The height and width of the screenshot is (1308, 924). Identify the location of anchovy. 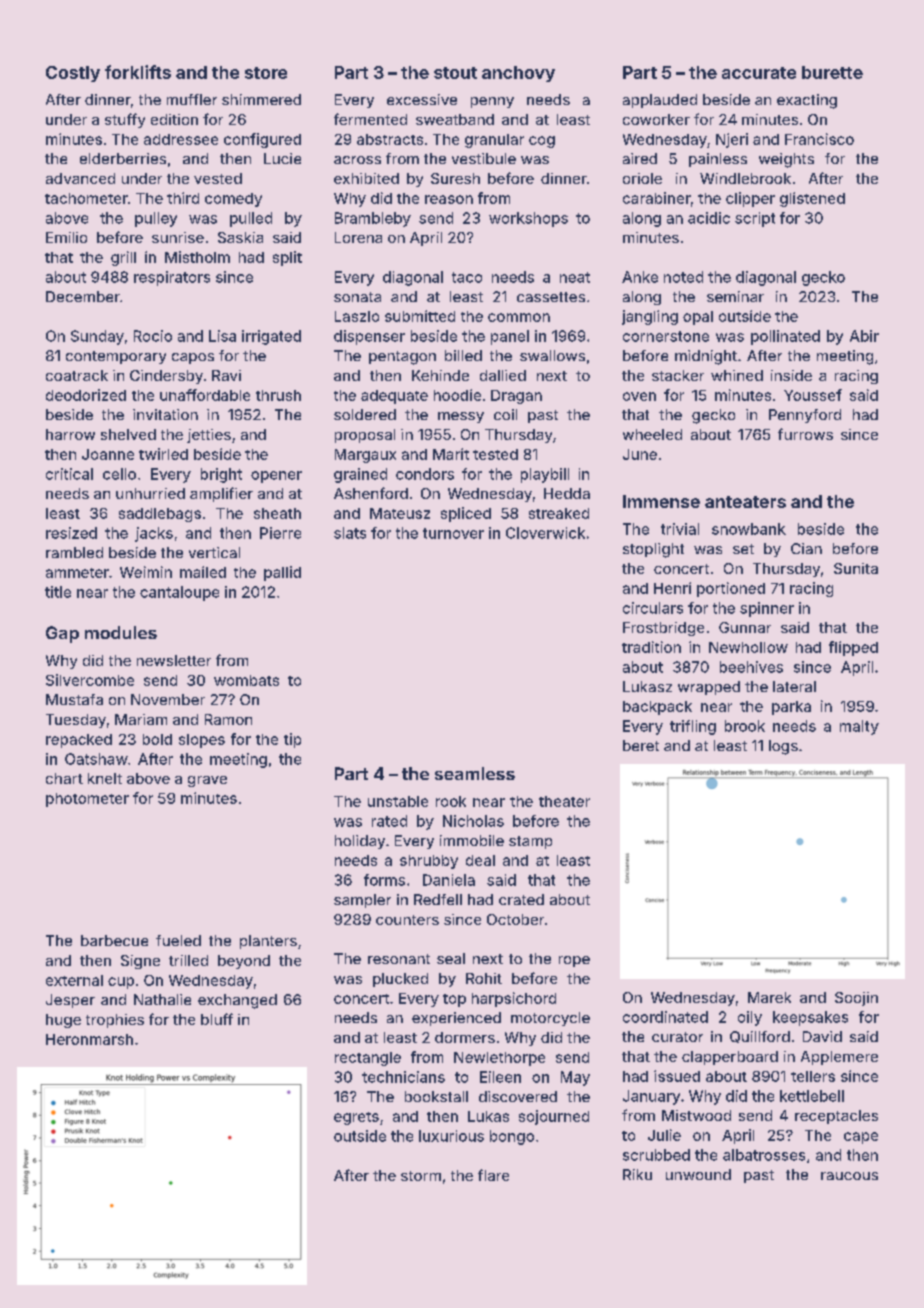
(518, 74).
